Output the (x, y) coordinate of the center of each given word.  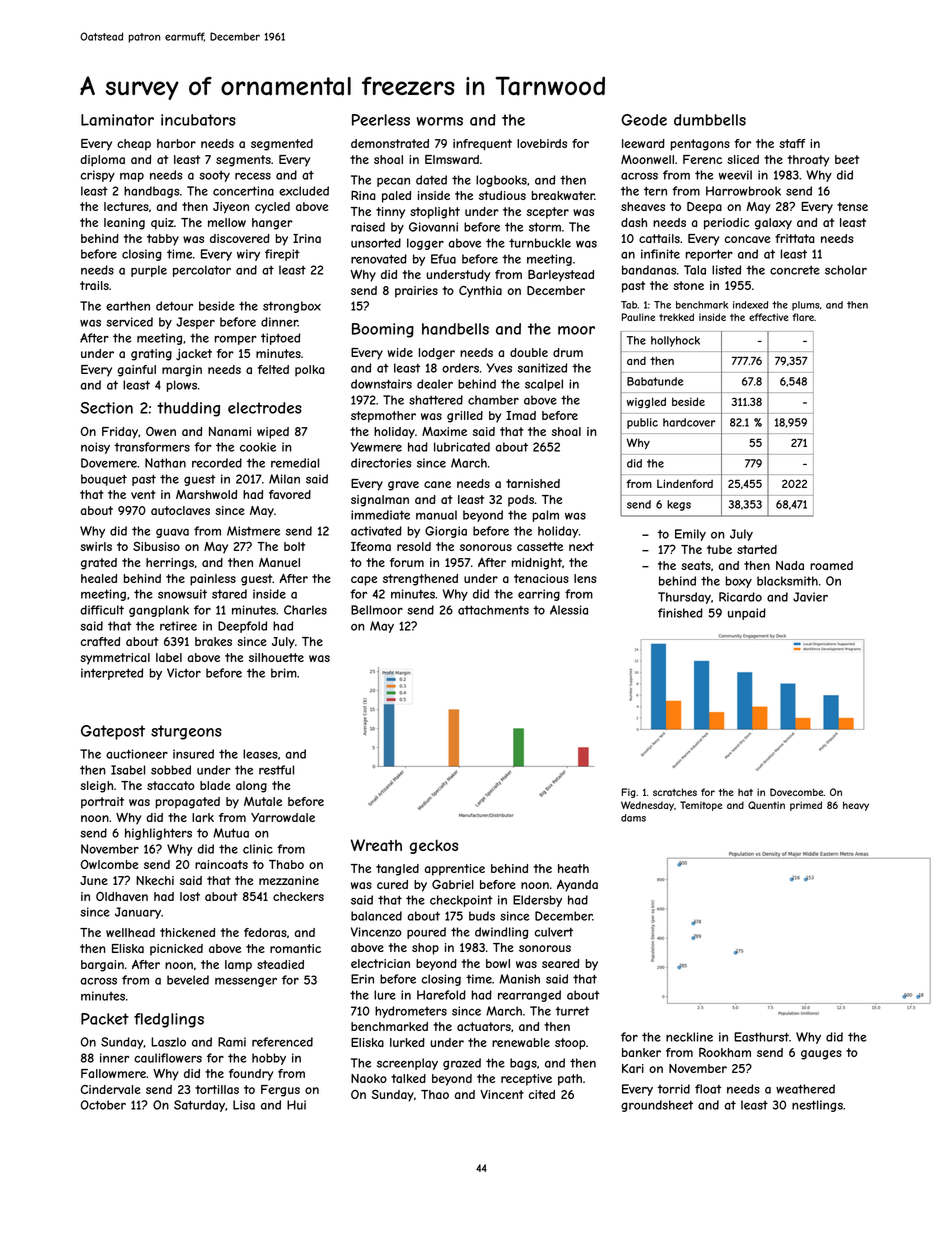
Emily (690, 535)
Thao (435, 1094)
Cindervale (111, 1089)
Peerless (381, 120)
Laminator (117, 120)
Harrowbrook (743, 191)
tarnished (533, 483)
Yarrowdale (283, 817)
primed (806, 806)
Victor (184, 673)
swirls (96, 546)
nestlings (817, 1106)
